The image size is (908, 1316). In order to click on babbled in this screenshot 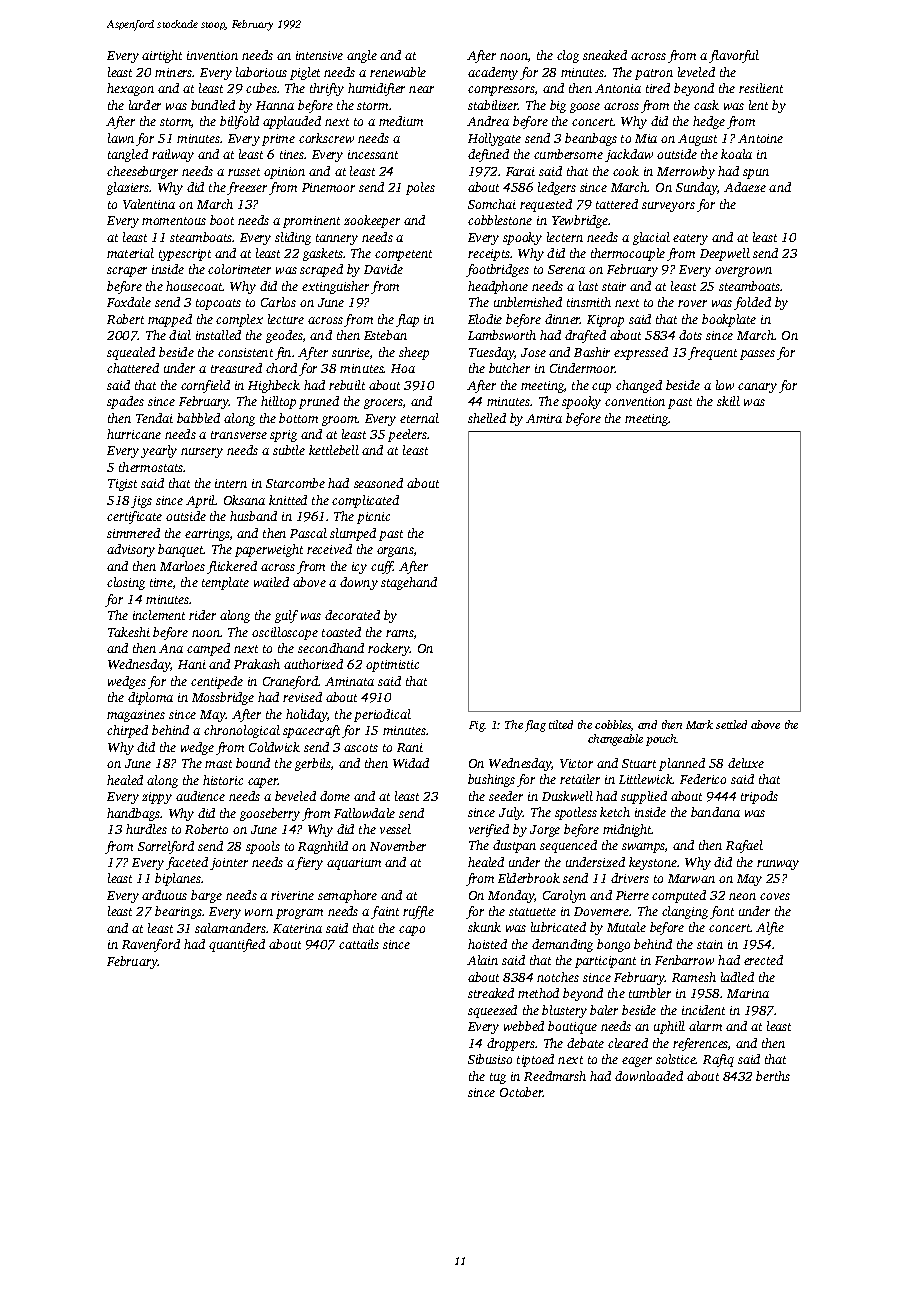, I will do `click(198, 418)`.
